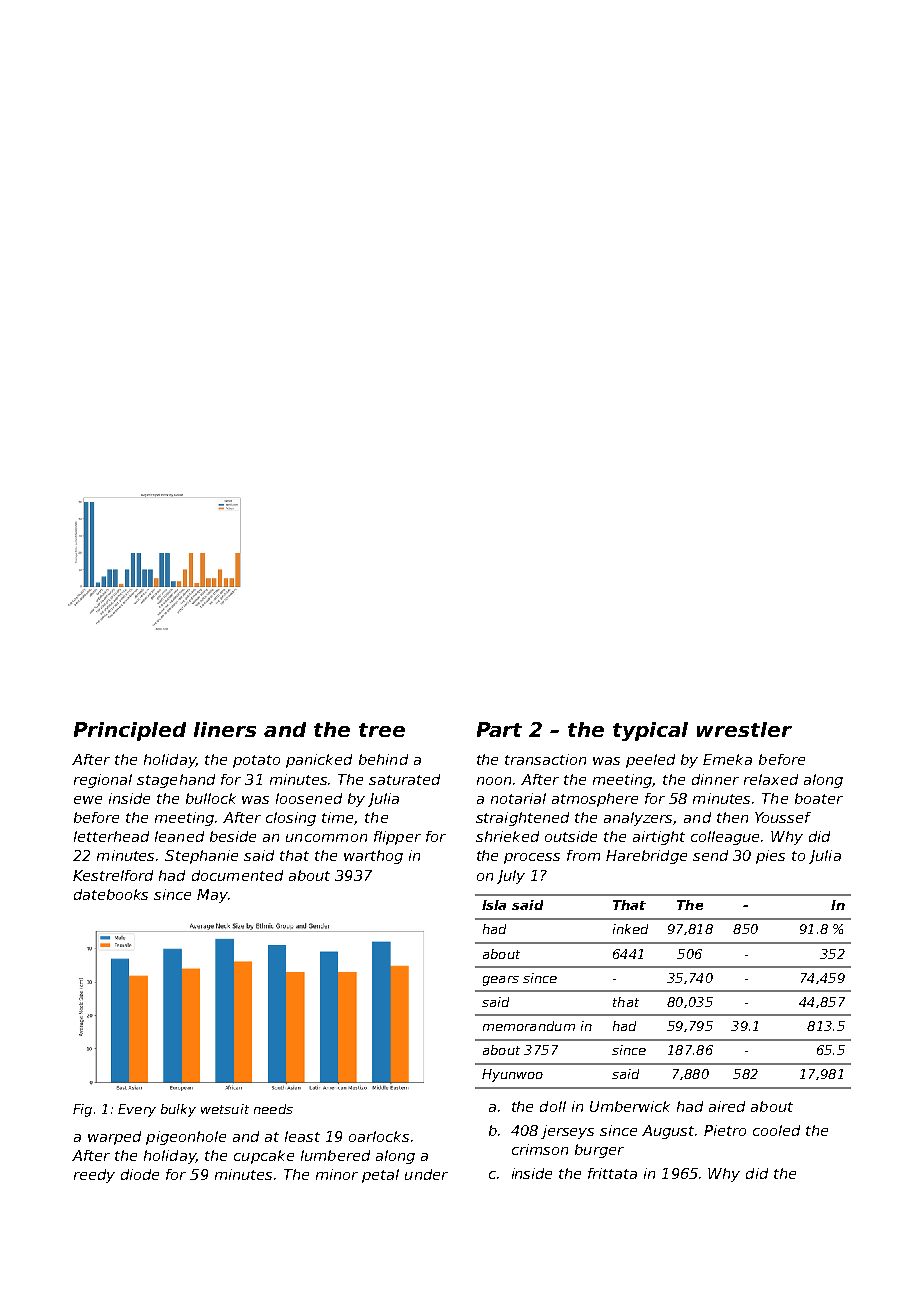  Describe the element at coordinates (501, 981) in the page. I see `gears` at that location.
